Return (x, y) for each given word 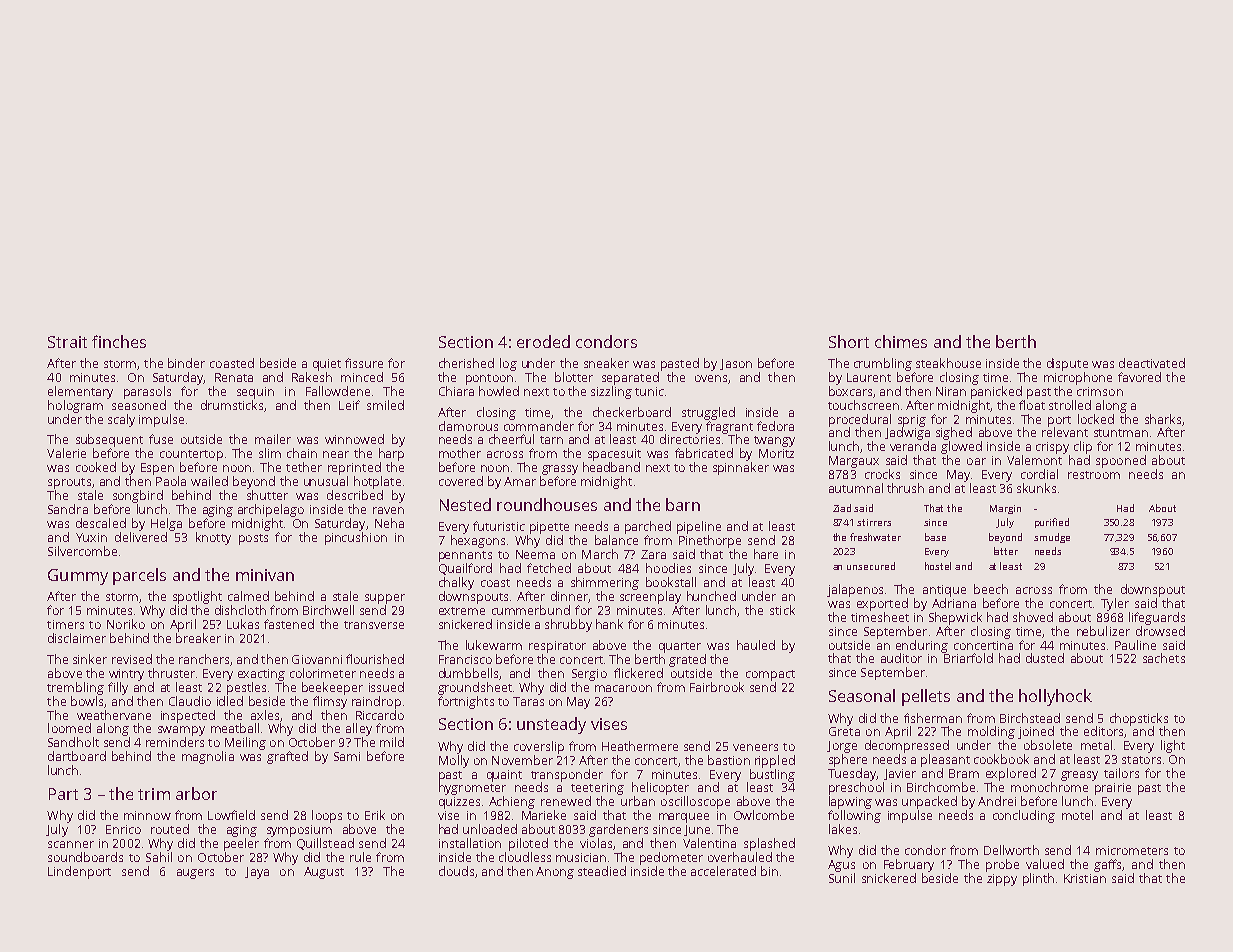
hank (609, 624)
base (935, 537)
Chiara (456, 391)
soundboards (85, 857)
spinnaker (741, 468)
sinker (90, 659)
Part (63, 794)
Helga (166, 524)
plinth (1038, 879)
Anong (555, 873)
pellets (926, 697)
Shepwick (955, 618)
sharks (1163, 419)
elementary (80, 392)
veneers (755, 747)
